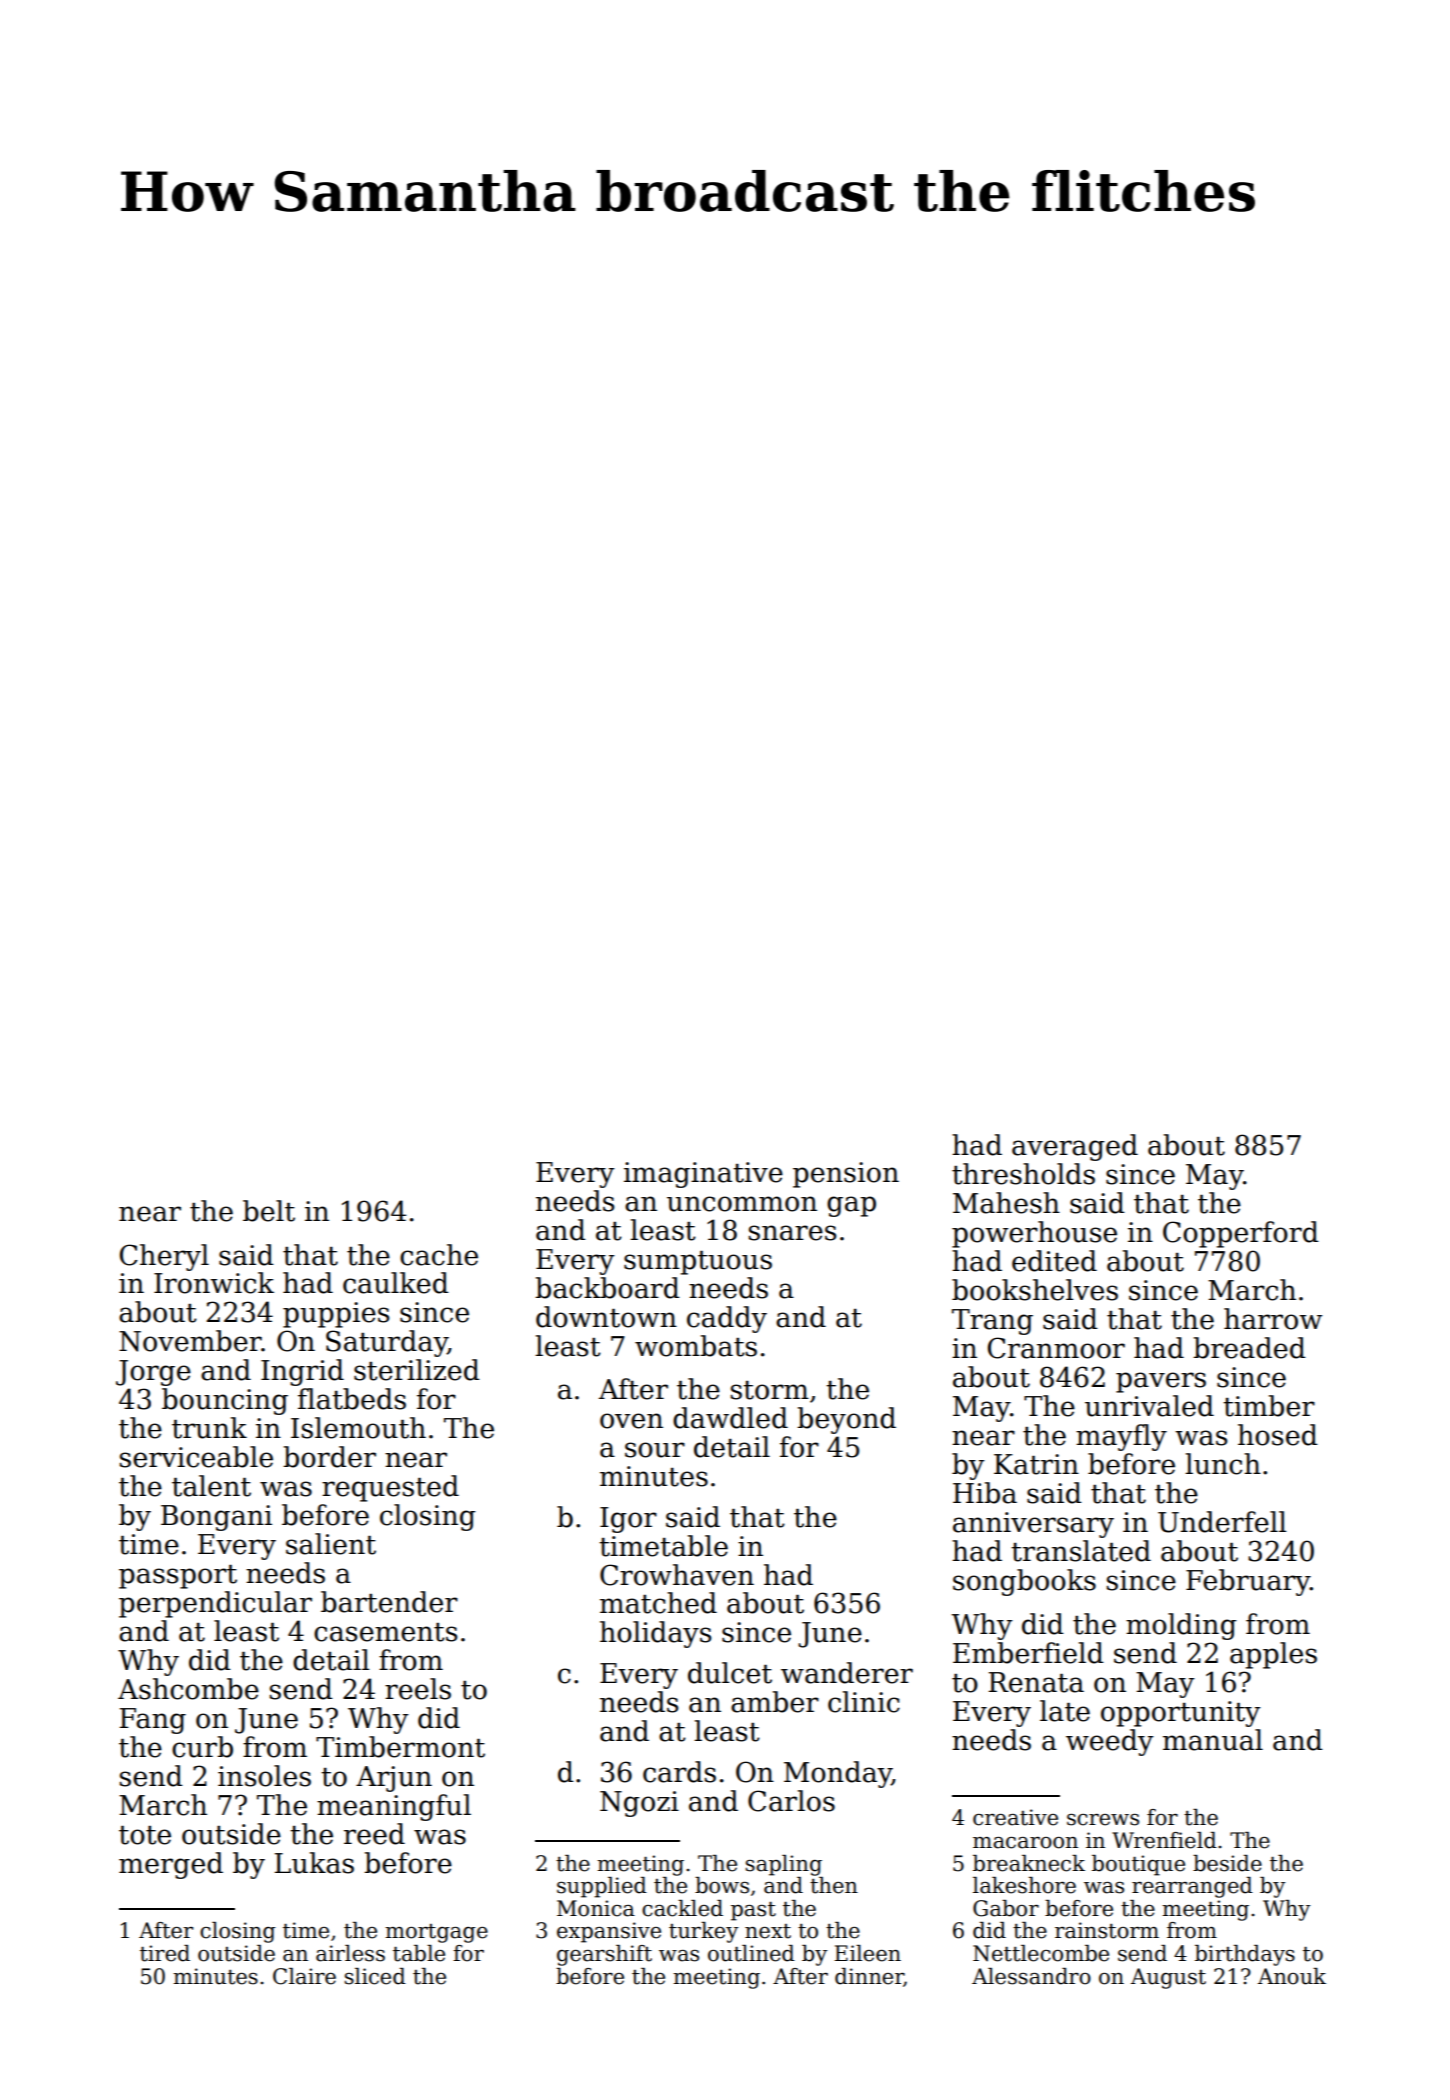  Describe the element at coordinates (1227, 1863) in the screenshot. I see `beside` at that location.
